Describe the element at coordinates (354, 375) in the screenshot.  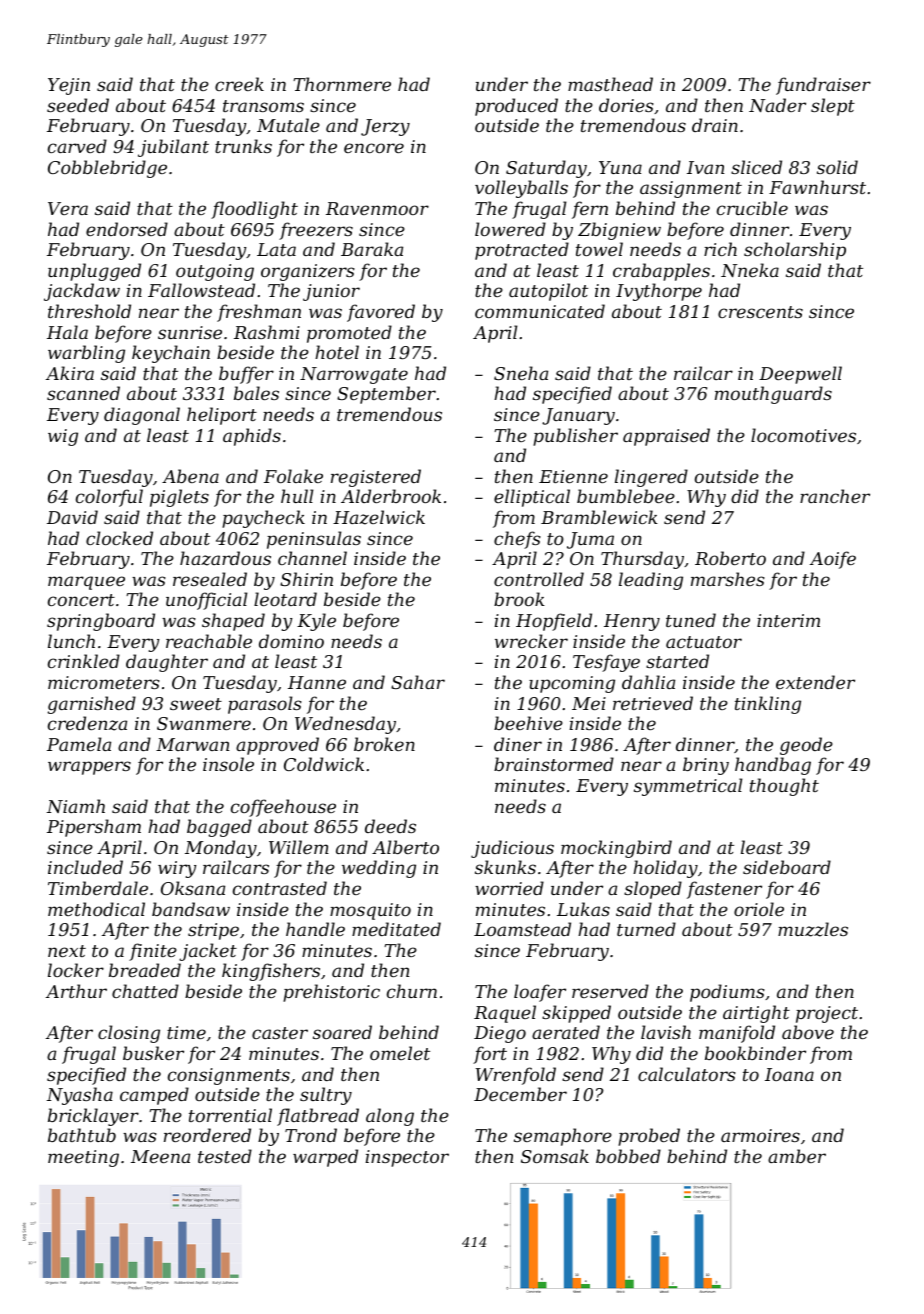
I see `Narrowgate` at that location.
